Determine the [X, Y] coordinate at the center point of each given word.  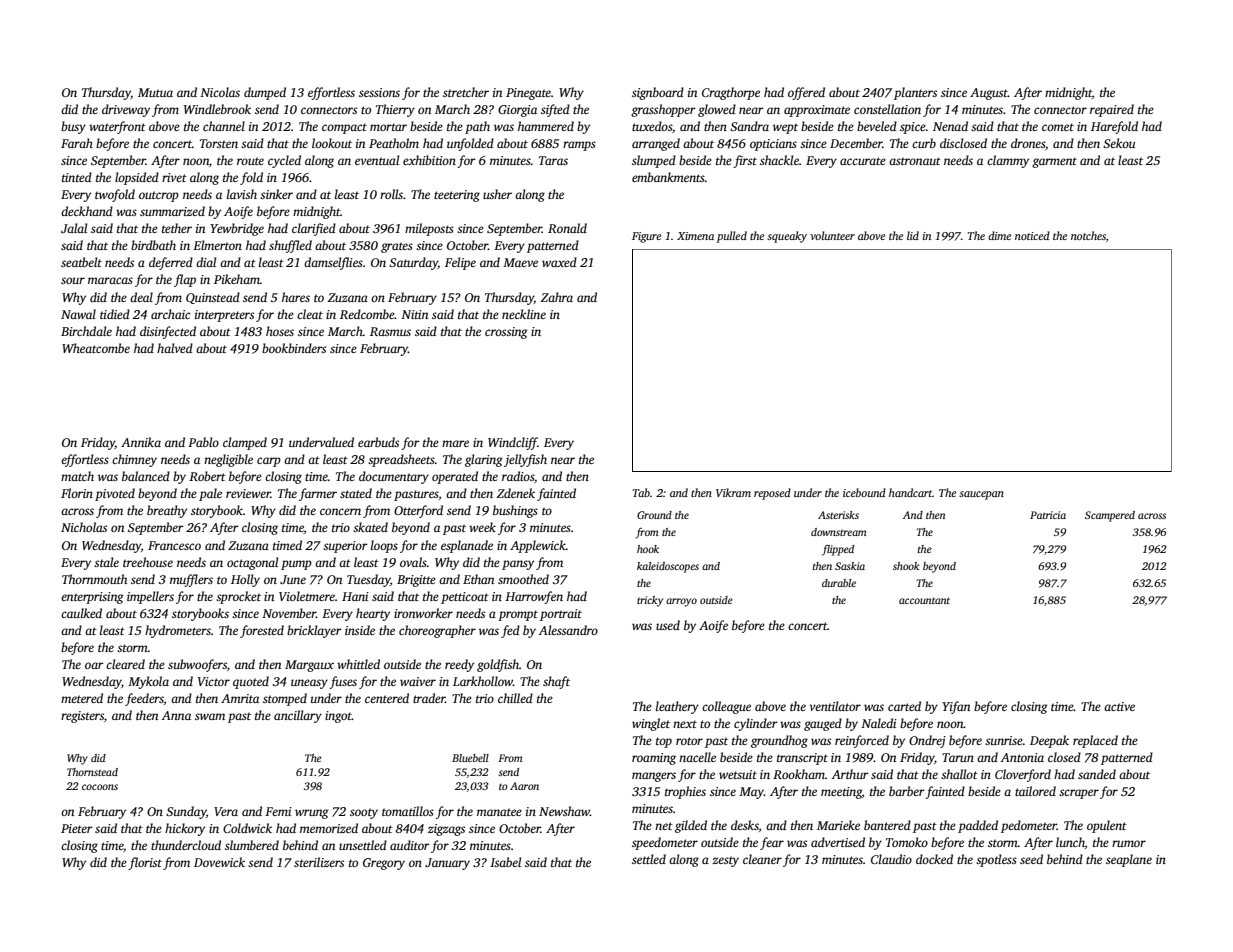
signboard [658, 93]
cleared [125, 664]
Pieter [77, 828]
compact [344, 128]
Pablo [203, 442]
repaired [1112, 110]
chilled [515, 698]
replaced [1095, 741]
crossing [506, 333]
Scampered [1110, 516]
